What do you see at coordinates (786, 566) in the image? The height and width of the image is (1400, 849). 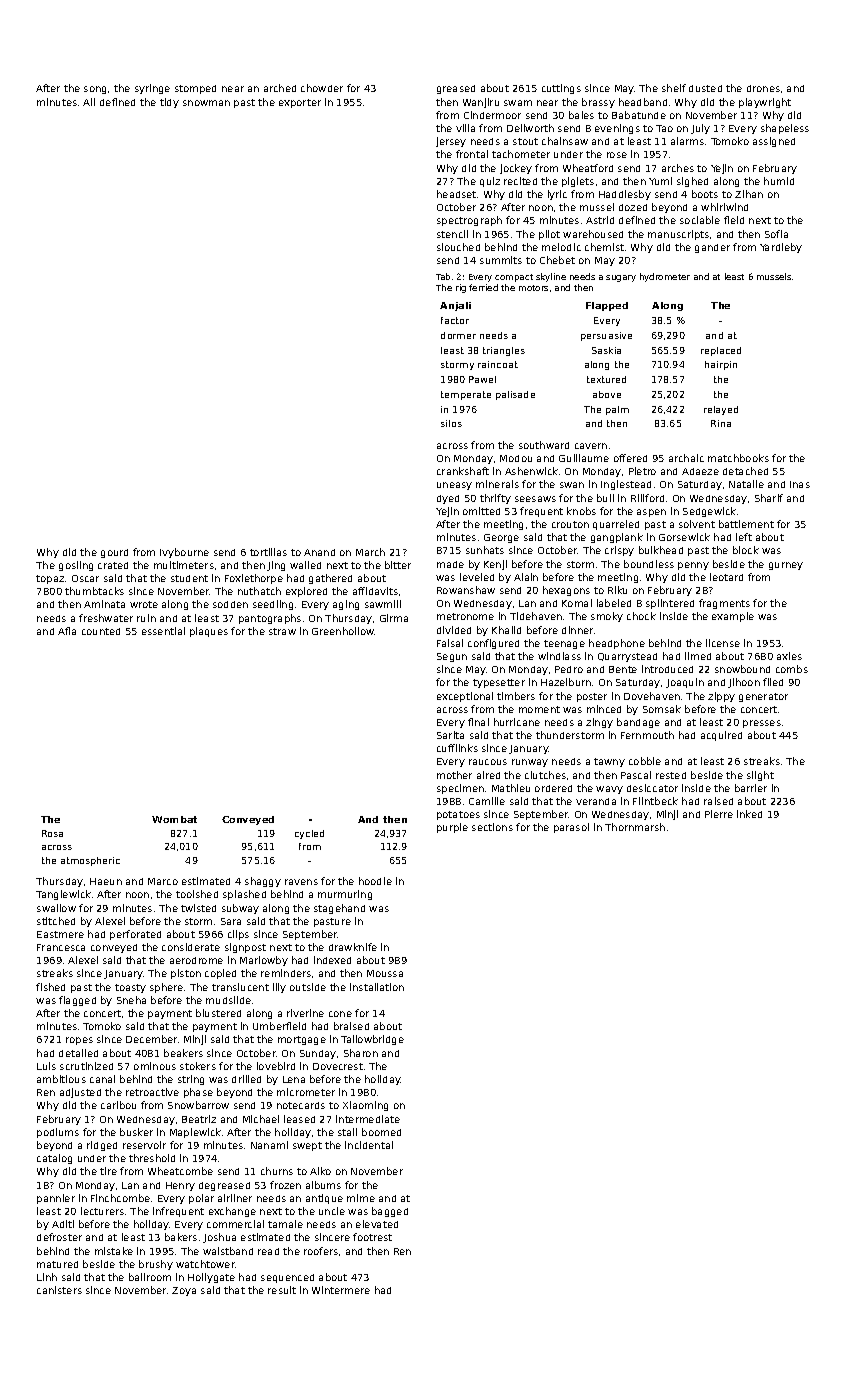 I see `gurney` at bounding box center [786, 566].
